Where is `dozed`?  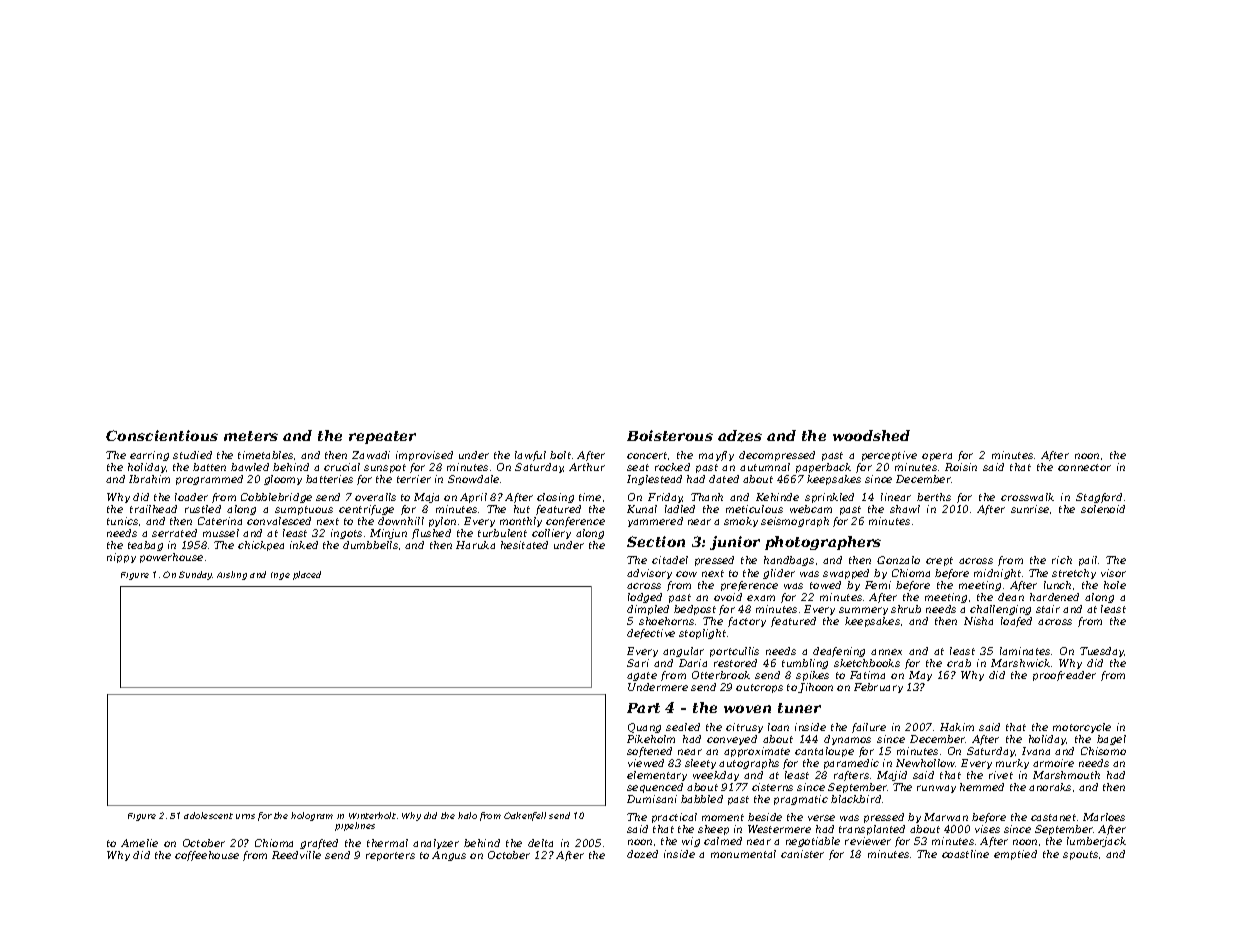
dozed is located at coordinates (642, 854).
